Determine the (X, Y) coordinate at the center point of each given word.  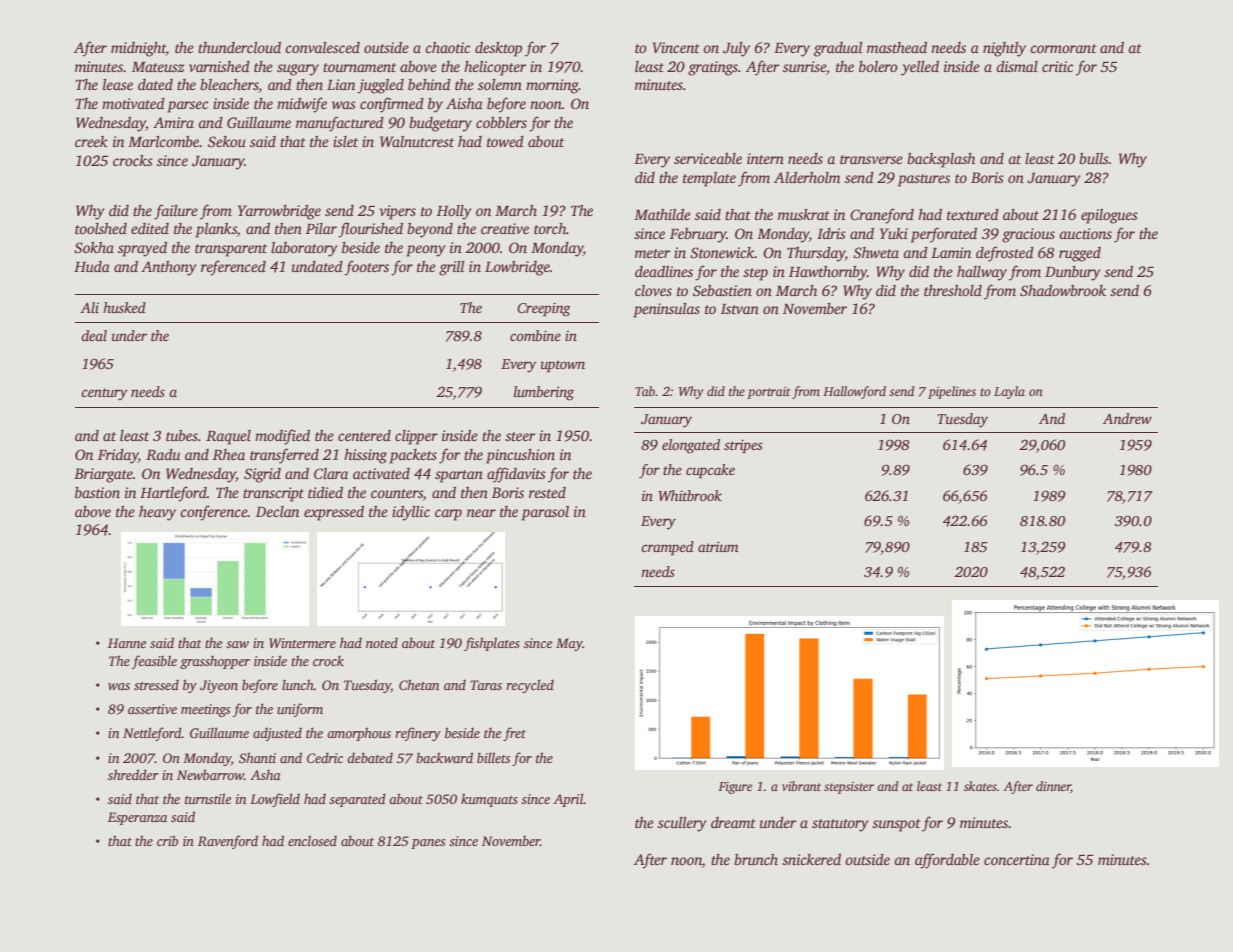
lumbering (544, 393)
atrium (718, 546)
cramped (667, 548)
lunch (298, 684)
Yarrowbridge (279, 212)
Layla (1009, 392)
